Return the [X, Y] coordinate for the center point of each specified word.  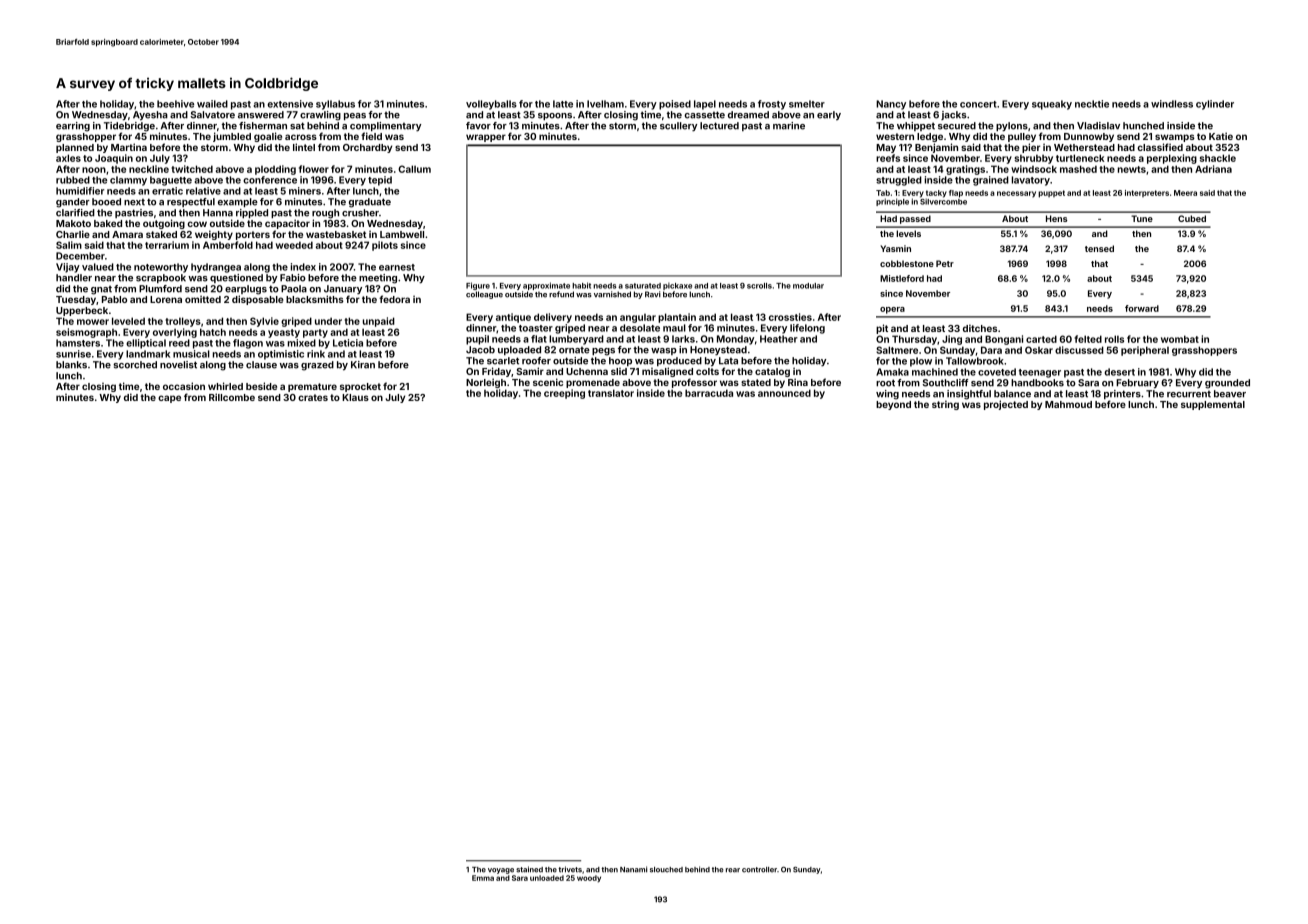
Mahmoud [1068, 404]
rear [733, 870]
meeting [378, 279]
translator [611, 393]
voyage [501, 871]
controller [759, 870]
